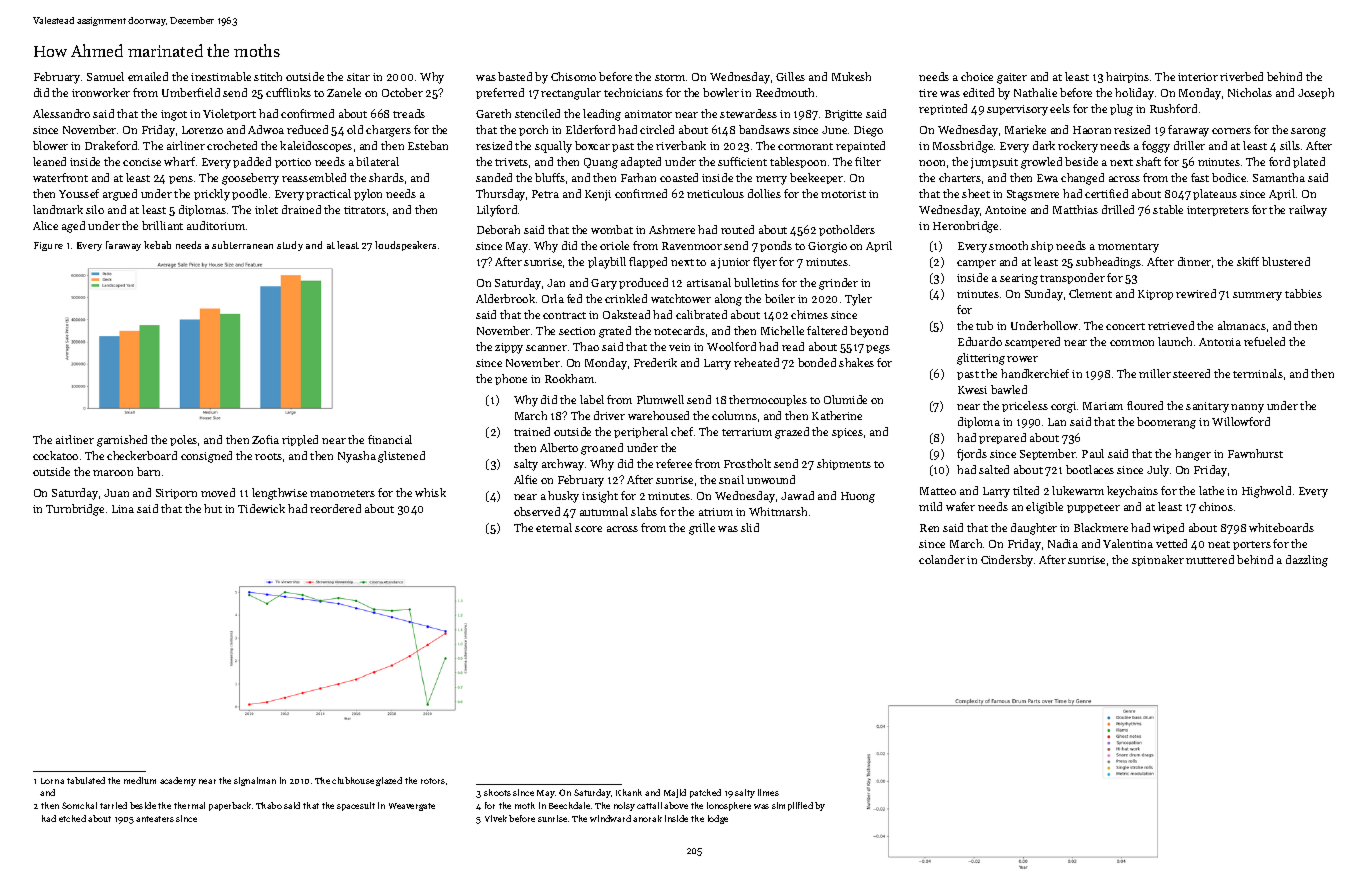 The image size is (1372, 887). I want to click on Samuel, so click(105, 76).
